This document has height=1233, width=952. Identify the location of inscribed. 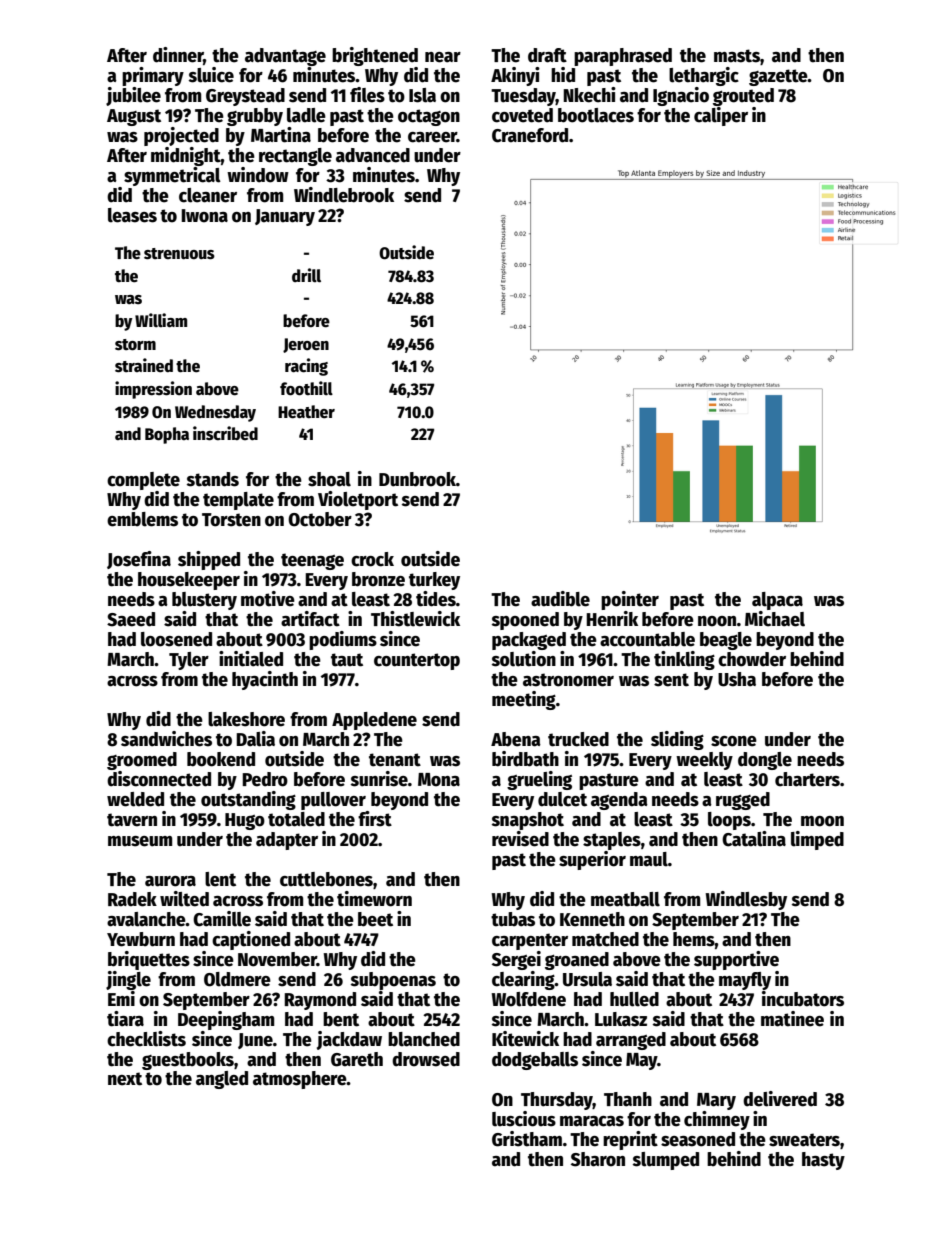
(225, 433).
